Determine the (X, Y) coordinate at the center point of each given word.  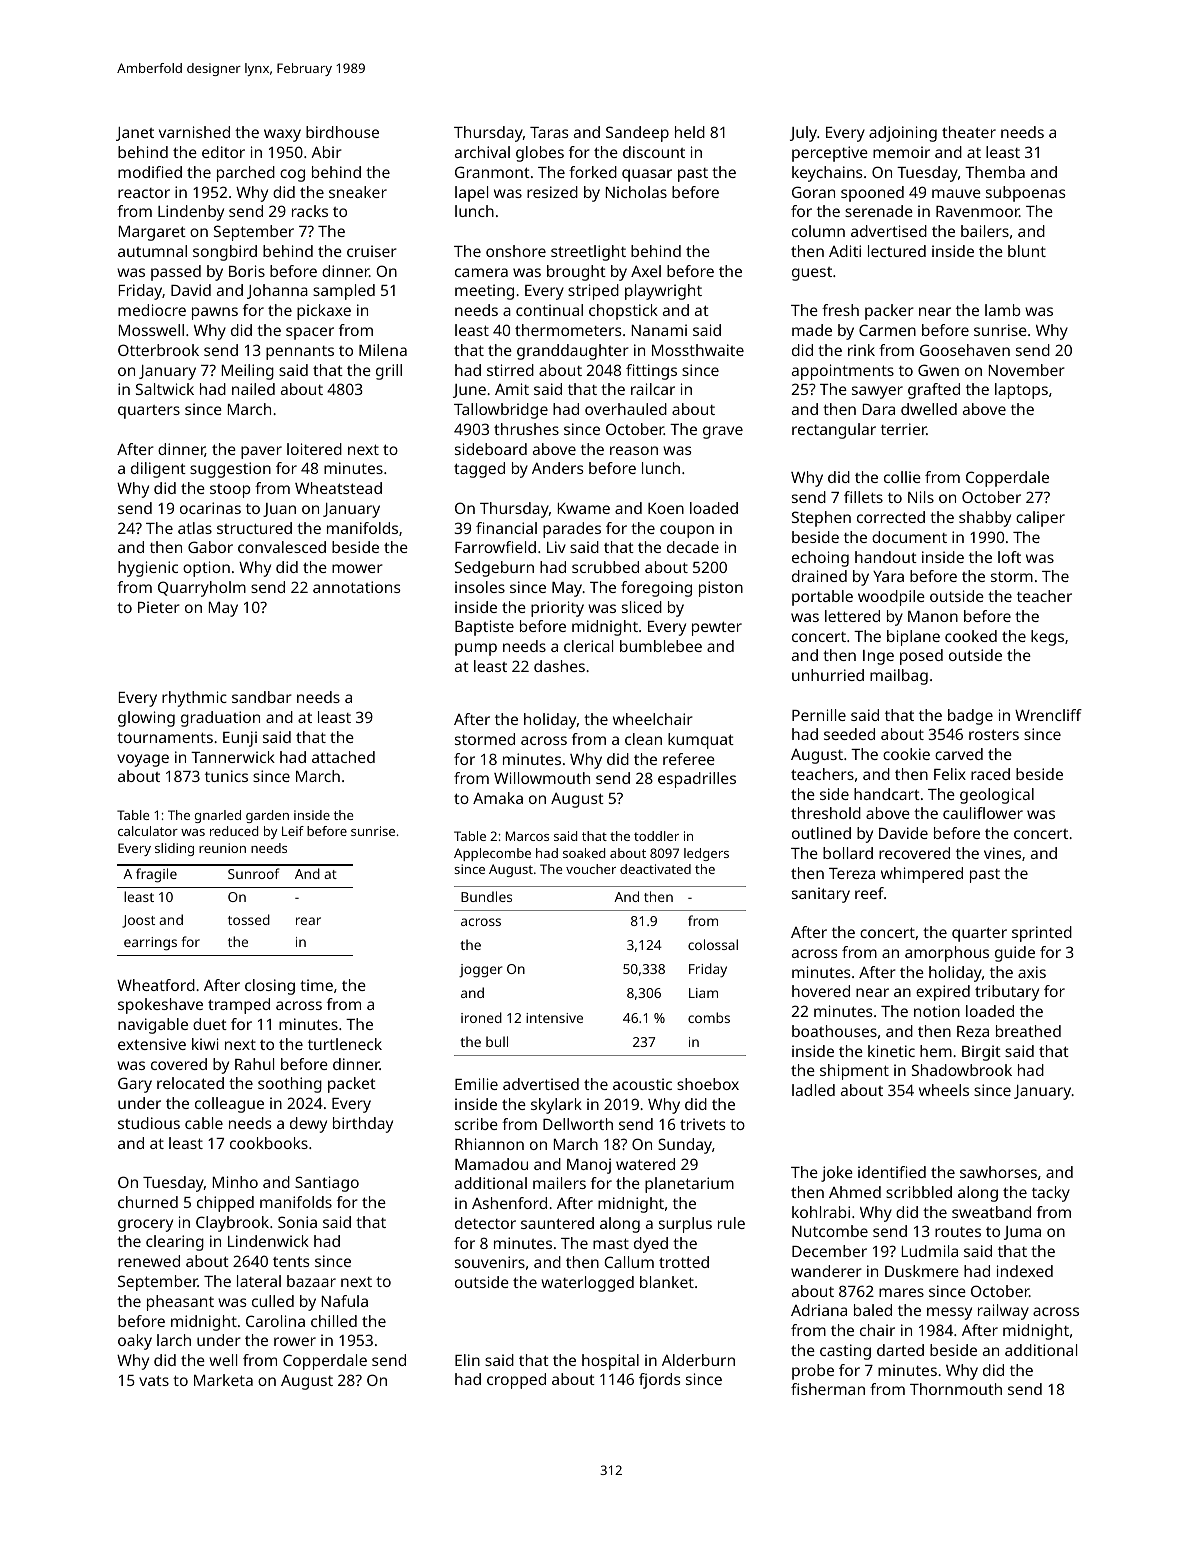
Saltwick (165, 389)
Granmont (492, 172)
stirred (510, 370)
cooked (971, 636)
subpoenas (1026, 194)
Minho (235, 1182)
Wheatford (156, 985)
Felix (950, 774)
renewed (149, 1261)
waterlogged (587, 1284)
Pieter (159, 607)
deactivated (655, 869)
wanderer (826, 1271)
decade (693, 547)
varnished (194, 132)
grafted (934, 391)
